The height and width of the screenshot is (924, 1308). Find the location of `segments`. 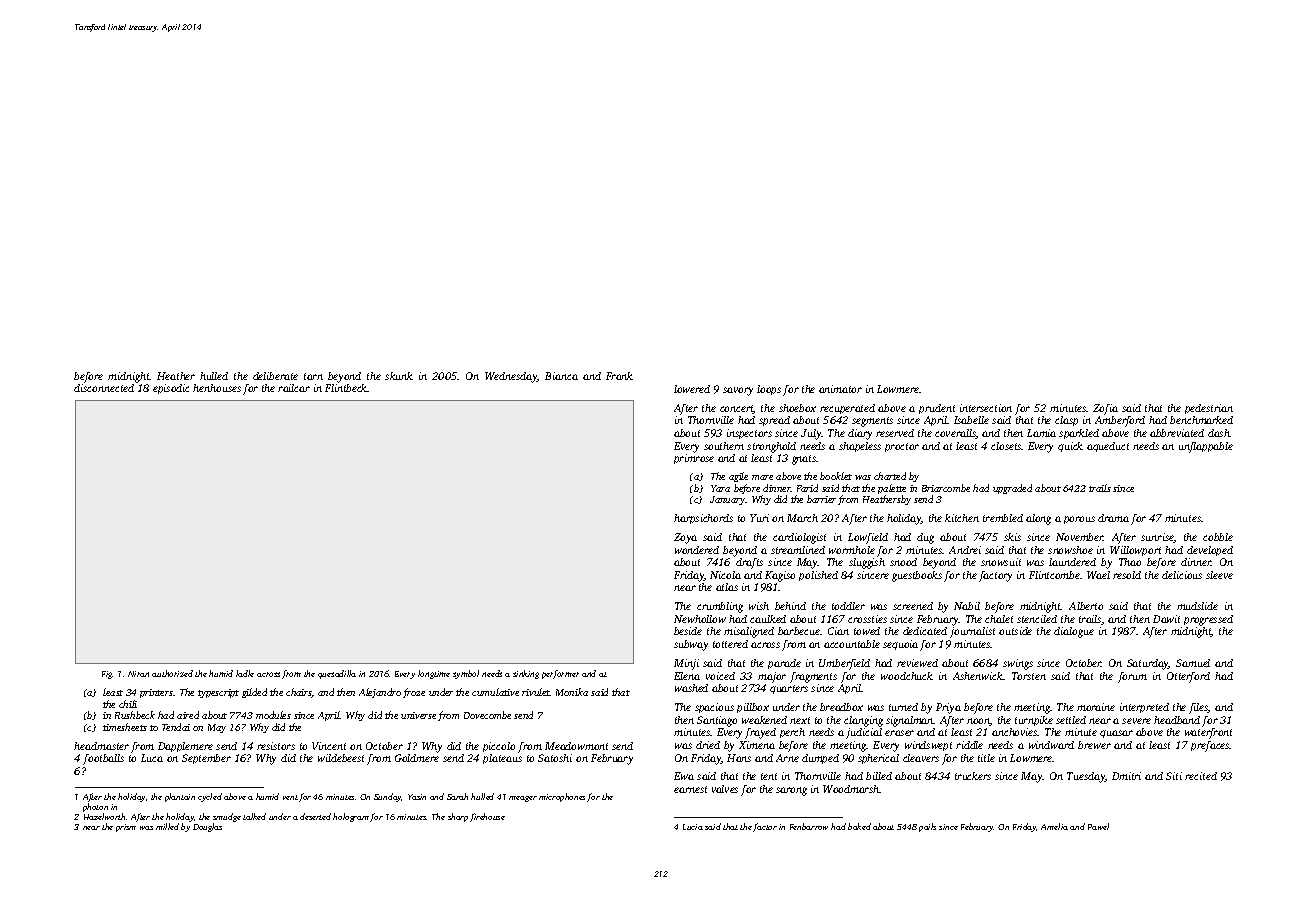

segments is located at coordinates (872, 422).
